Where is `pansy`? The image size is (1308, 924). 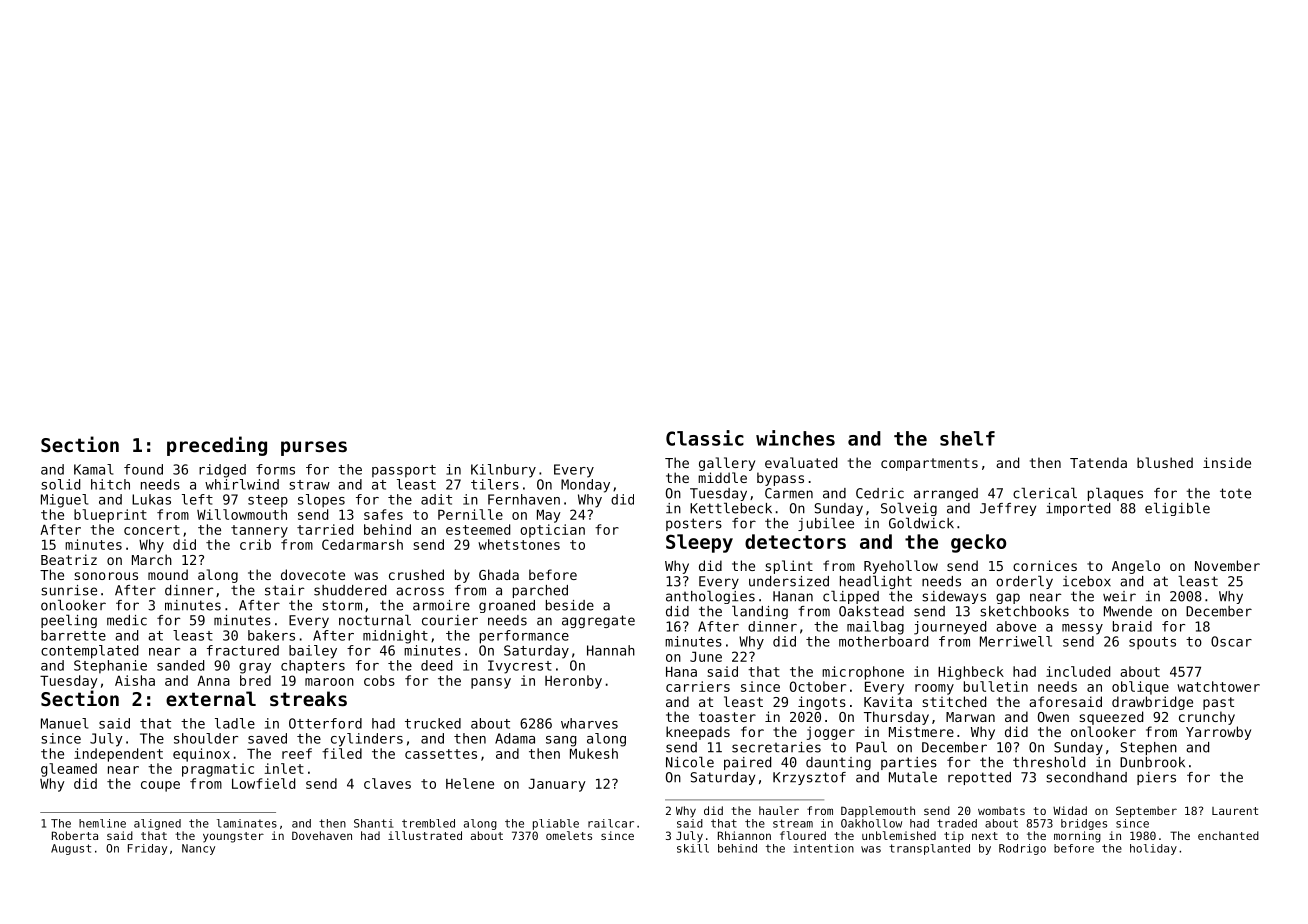
pansy is located at coordinates (491, 683).
